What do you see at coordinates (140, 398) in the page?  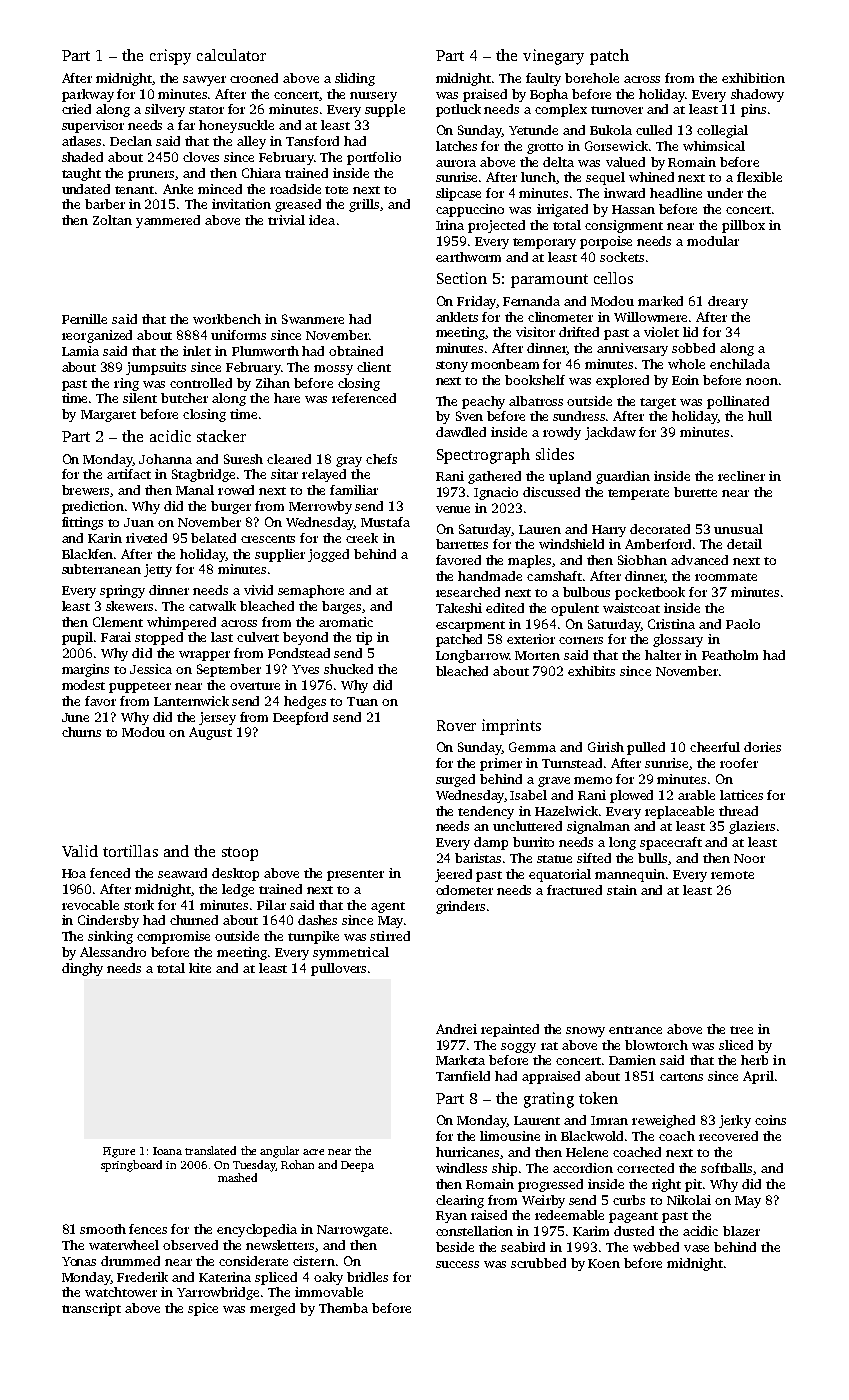 I see `silent` at bounding box center [140, 398].
